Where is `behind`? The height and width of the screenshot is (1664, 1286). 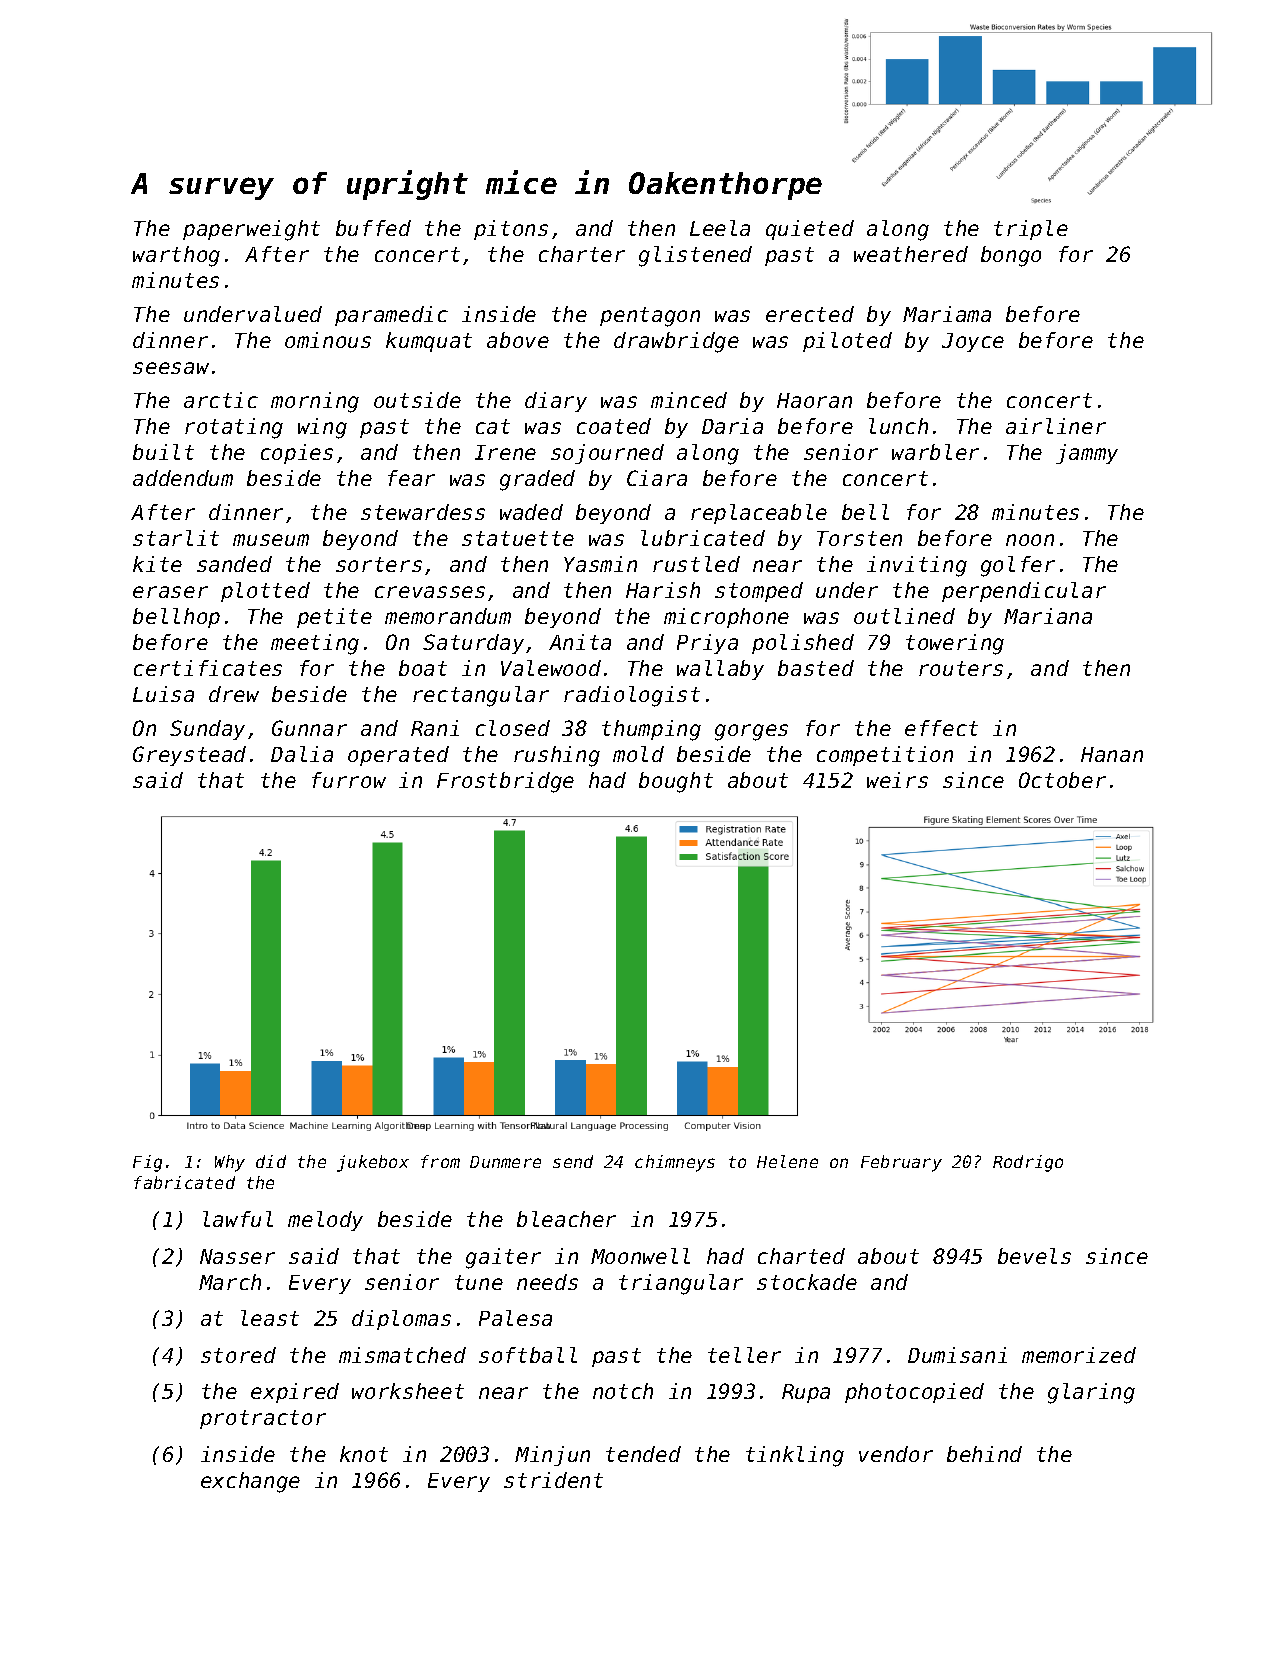 behind is located at coordinates (984, 1454).
